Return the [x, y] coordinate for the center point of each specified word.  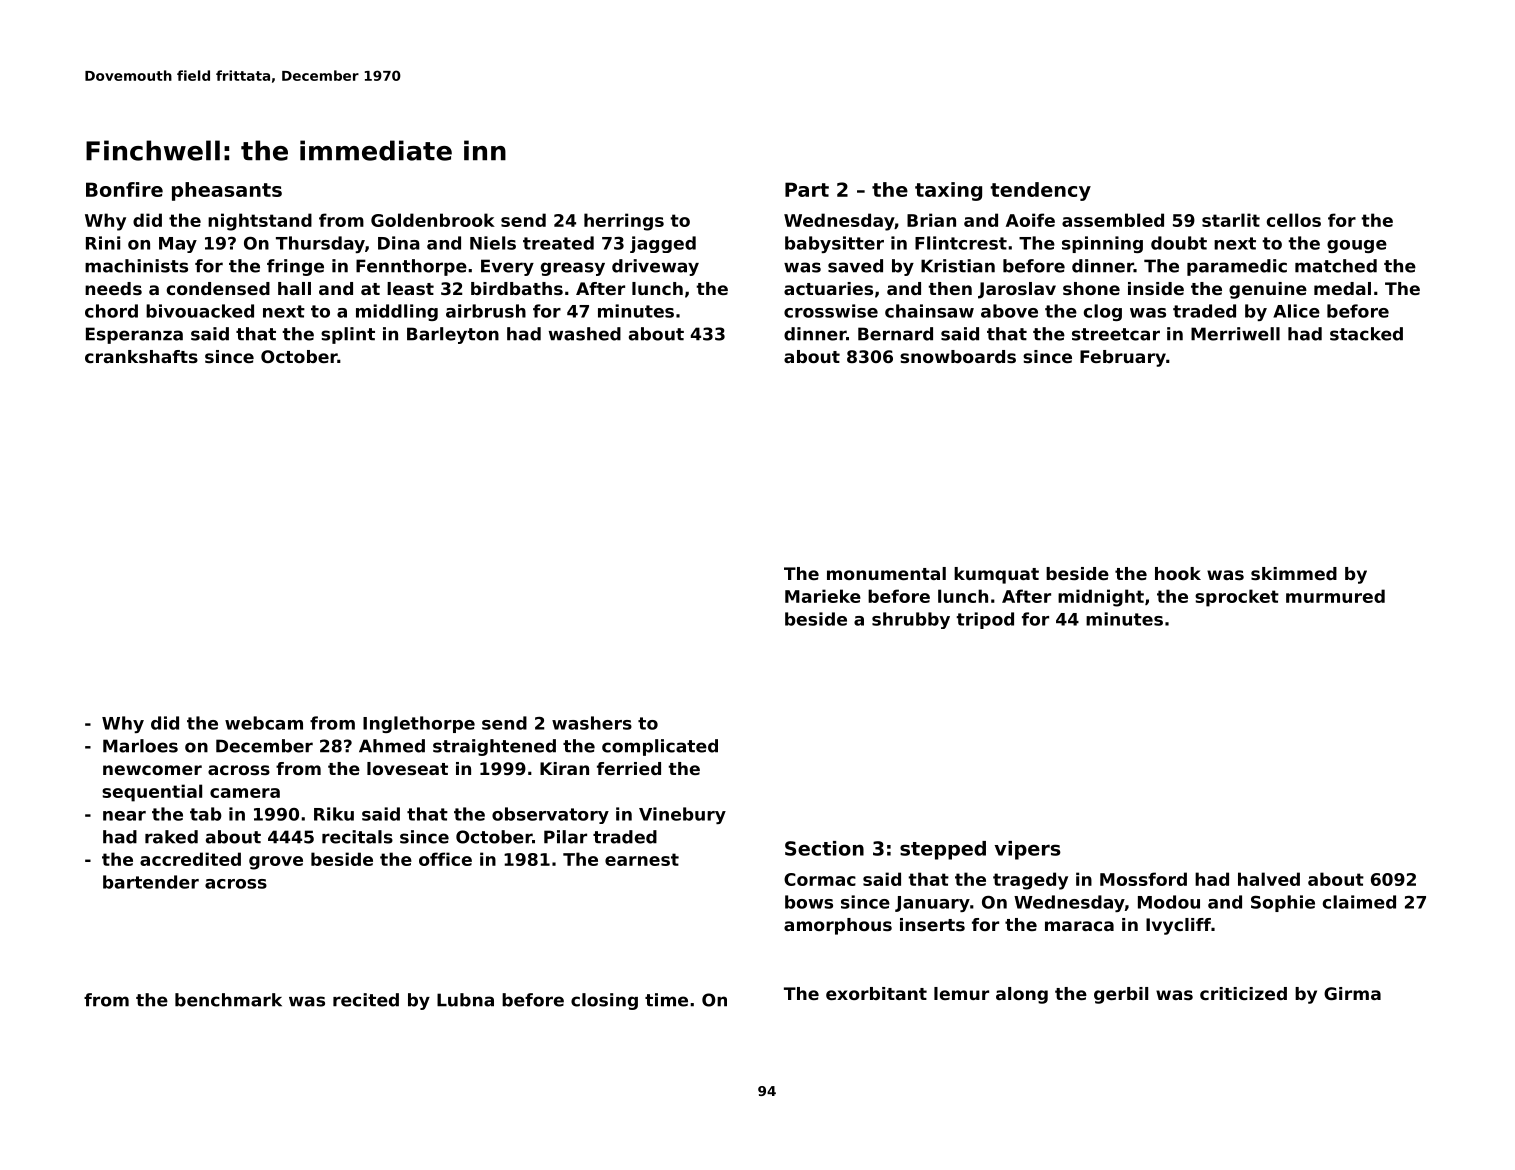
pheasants [227, 191]
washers [592, 723]
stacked [1366, 334]
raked [171, 837]
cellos [1294, 220]
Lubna [465, 1000]
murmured [1335, 596]
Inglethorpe [419, 724]
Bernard [895, 334]
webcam [264, 723]
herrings [624, 222]
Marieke [823, 596]
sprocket [1237, 598]
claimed [1359, 902]
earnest [642, 859]
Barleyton [453, 335]
